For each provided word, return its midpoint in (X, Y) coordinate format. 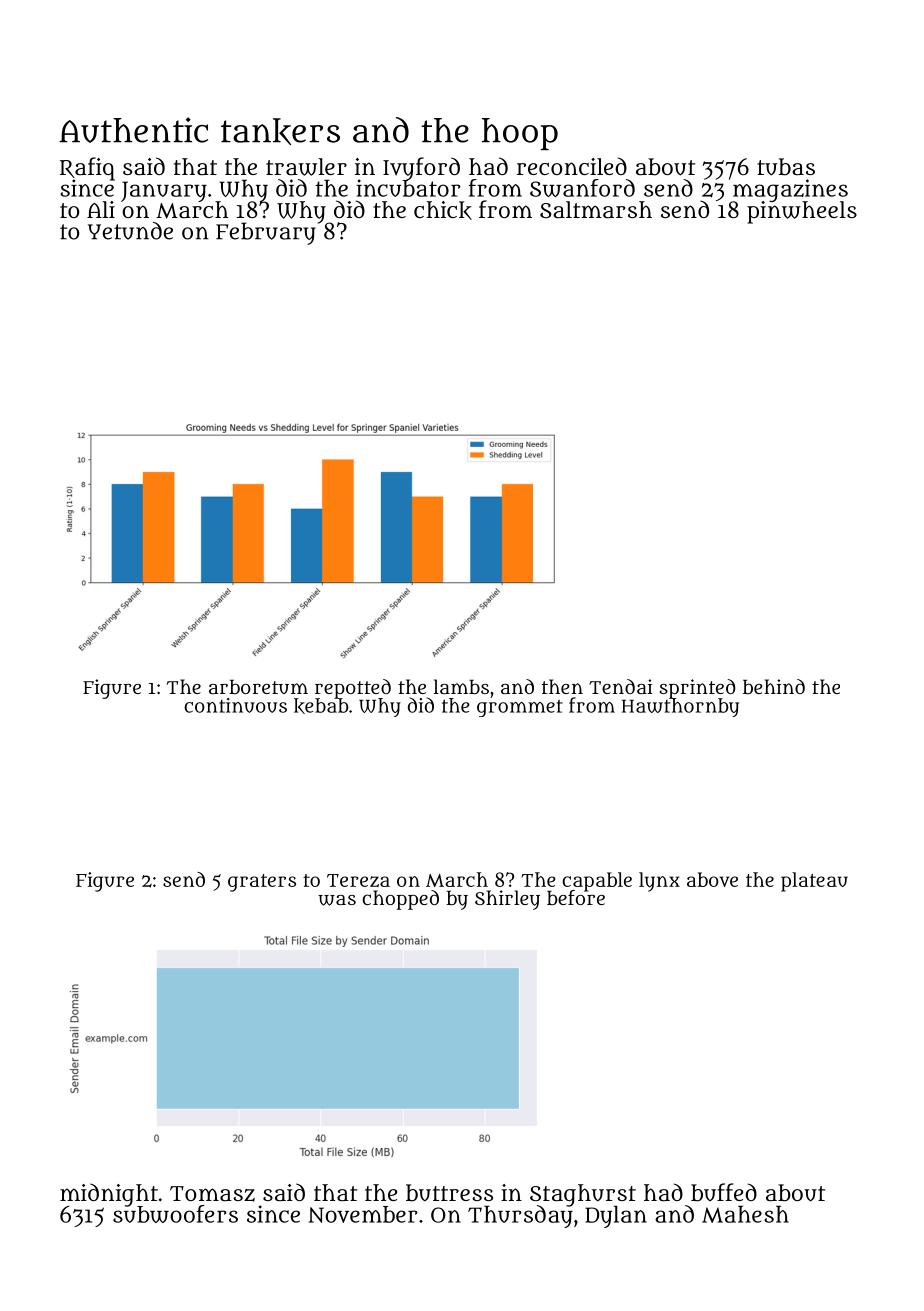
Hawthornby (680, 707)
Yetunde (130, 231)
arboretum (258, 687)
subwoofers (175, 1214)
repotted (353, 688)
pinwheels (802, 212)
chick (443, 210)
